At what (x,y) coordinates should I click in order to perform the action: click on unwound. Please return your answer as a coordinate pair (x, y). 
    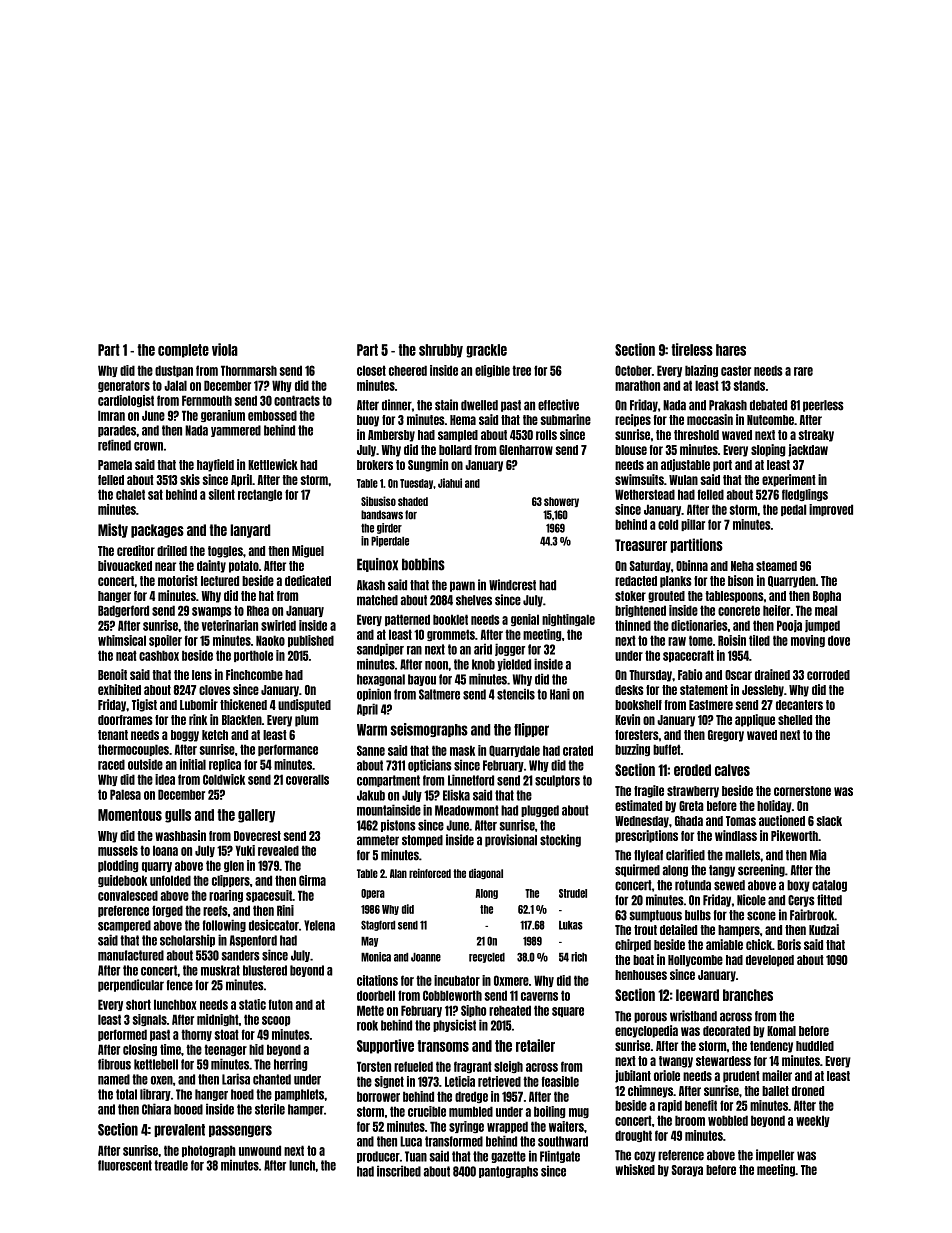
    Looking at the image, I should click on (260, 1150).
